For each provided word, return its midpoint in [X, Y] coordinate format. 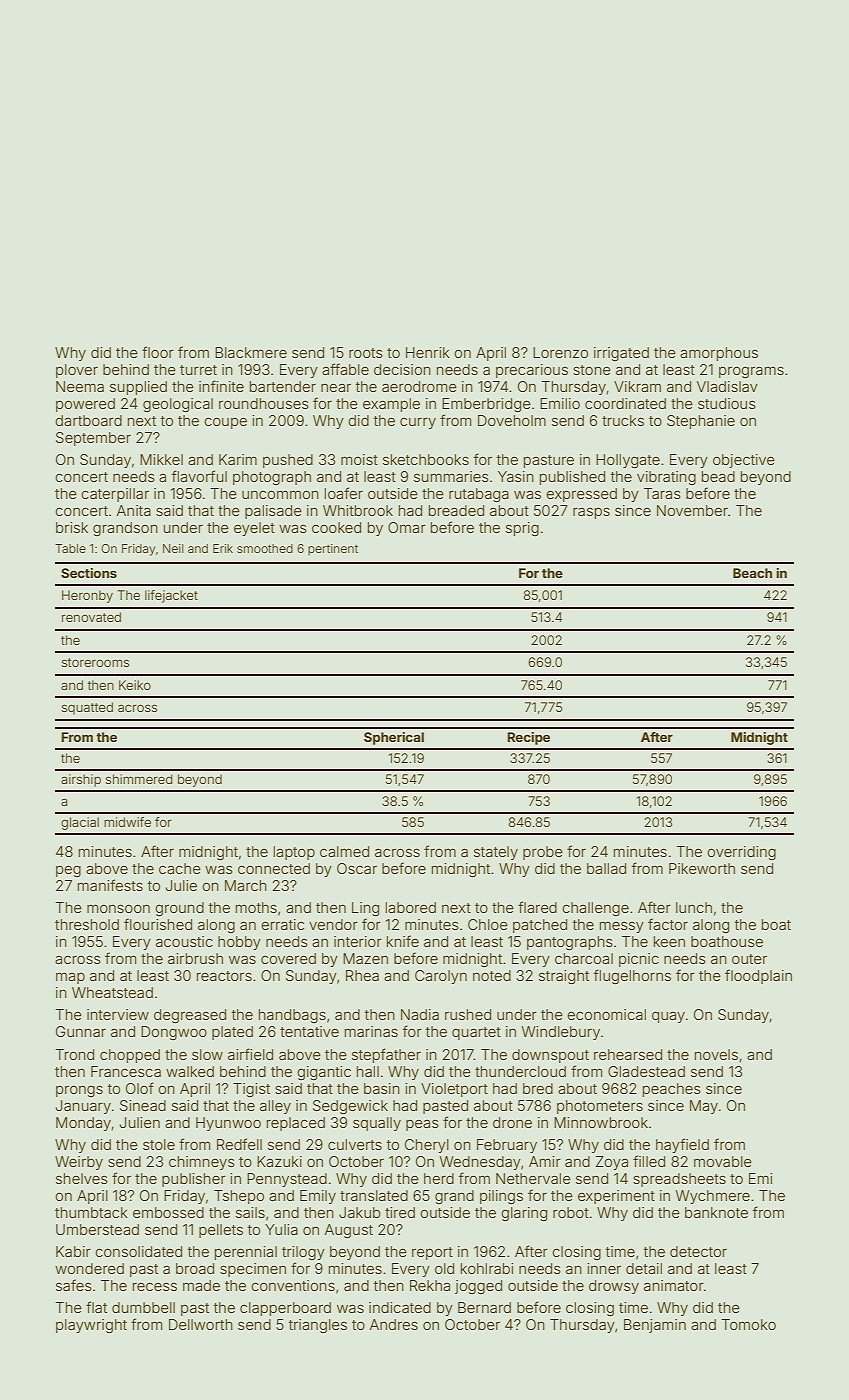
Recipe [529, 738]
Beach [752, 573]
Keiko [135, 685]
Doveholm [512, 420]
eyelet [254, 529]
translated [374, 1195]
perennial [246, 1253]
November [692, 510]
